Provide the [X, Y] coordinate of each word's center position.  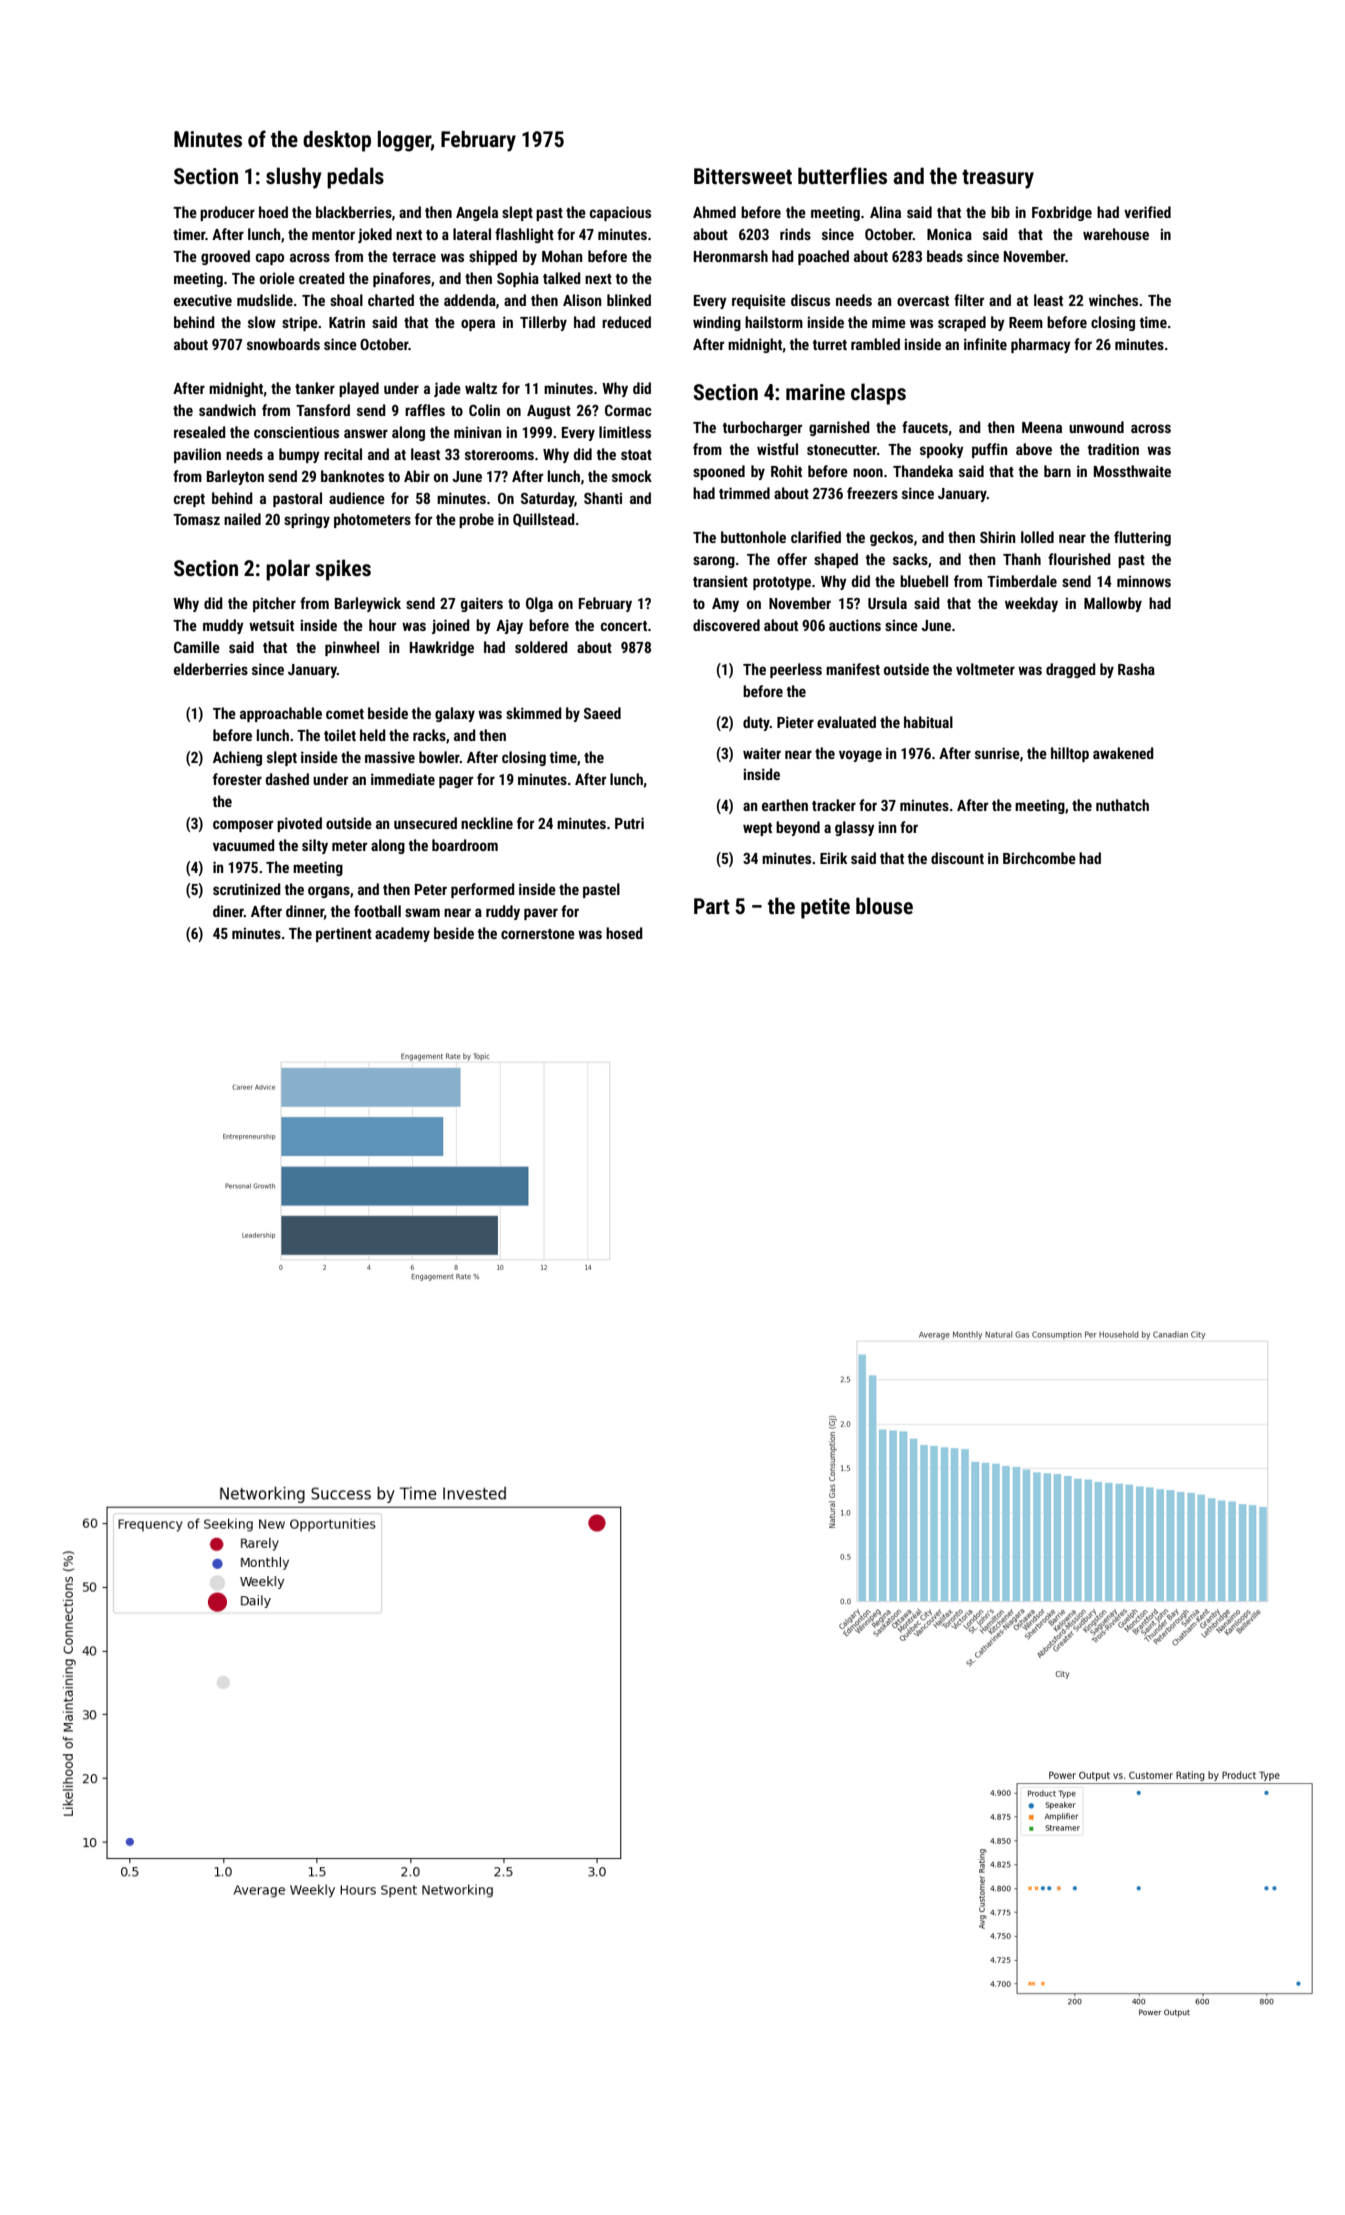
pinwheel [352, 648]
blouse [884, 905]
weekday [1031, 604]
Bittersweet [743, 176]
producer [227, 213]
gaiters [482, 604]
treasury [998, 179]
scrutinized [247, 889]
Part [712, 906]
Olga [539, 604]
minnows [1144, 581]
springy [307, 520]
